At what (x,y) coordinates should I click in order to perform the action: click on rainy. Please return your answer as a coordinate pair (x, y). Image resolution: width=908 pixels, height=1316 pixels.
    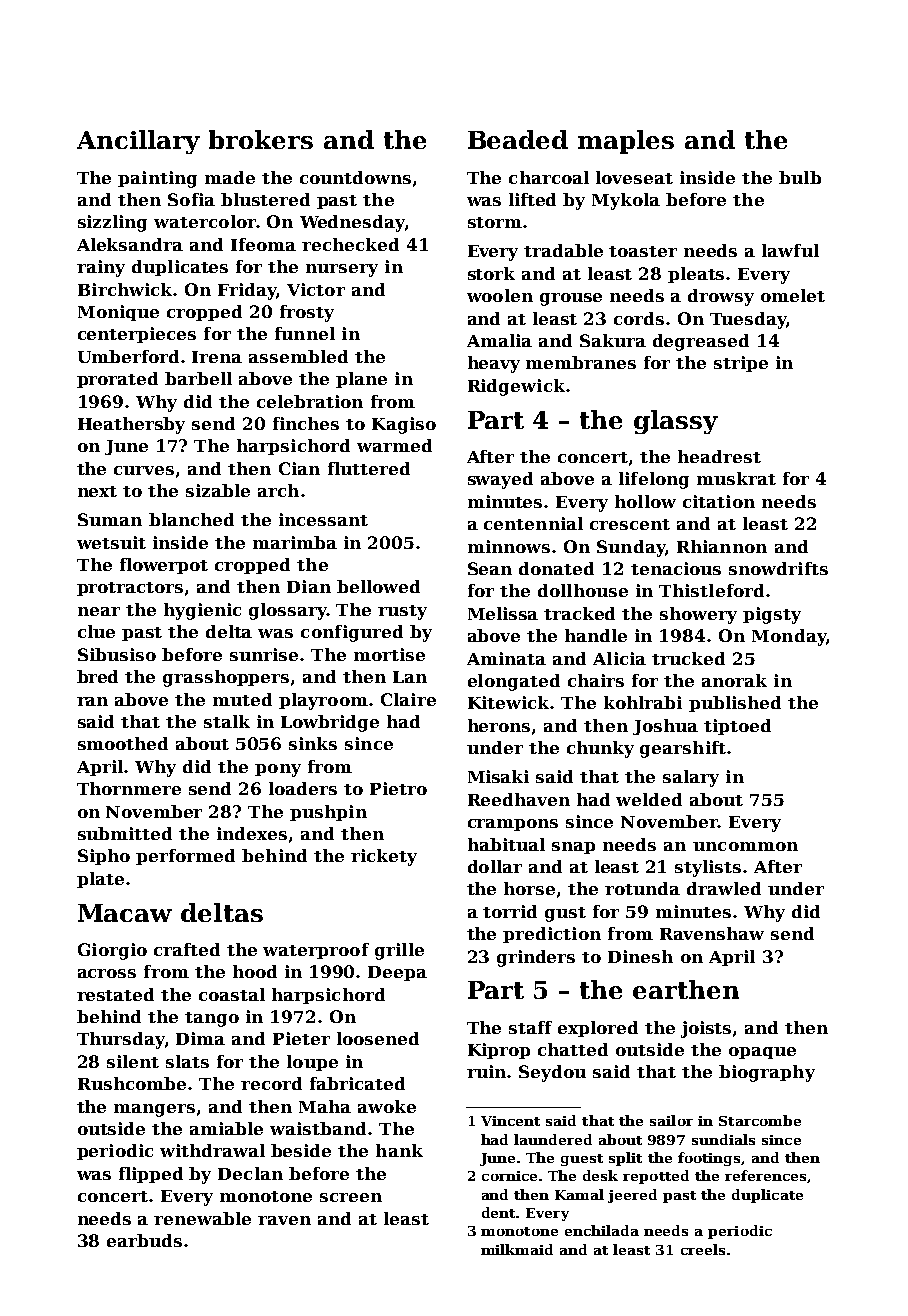
    Looking at the image, I should click on (101, 268).
